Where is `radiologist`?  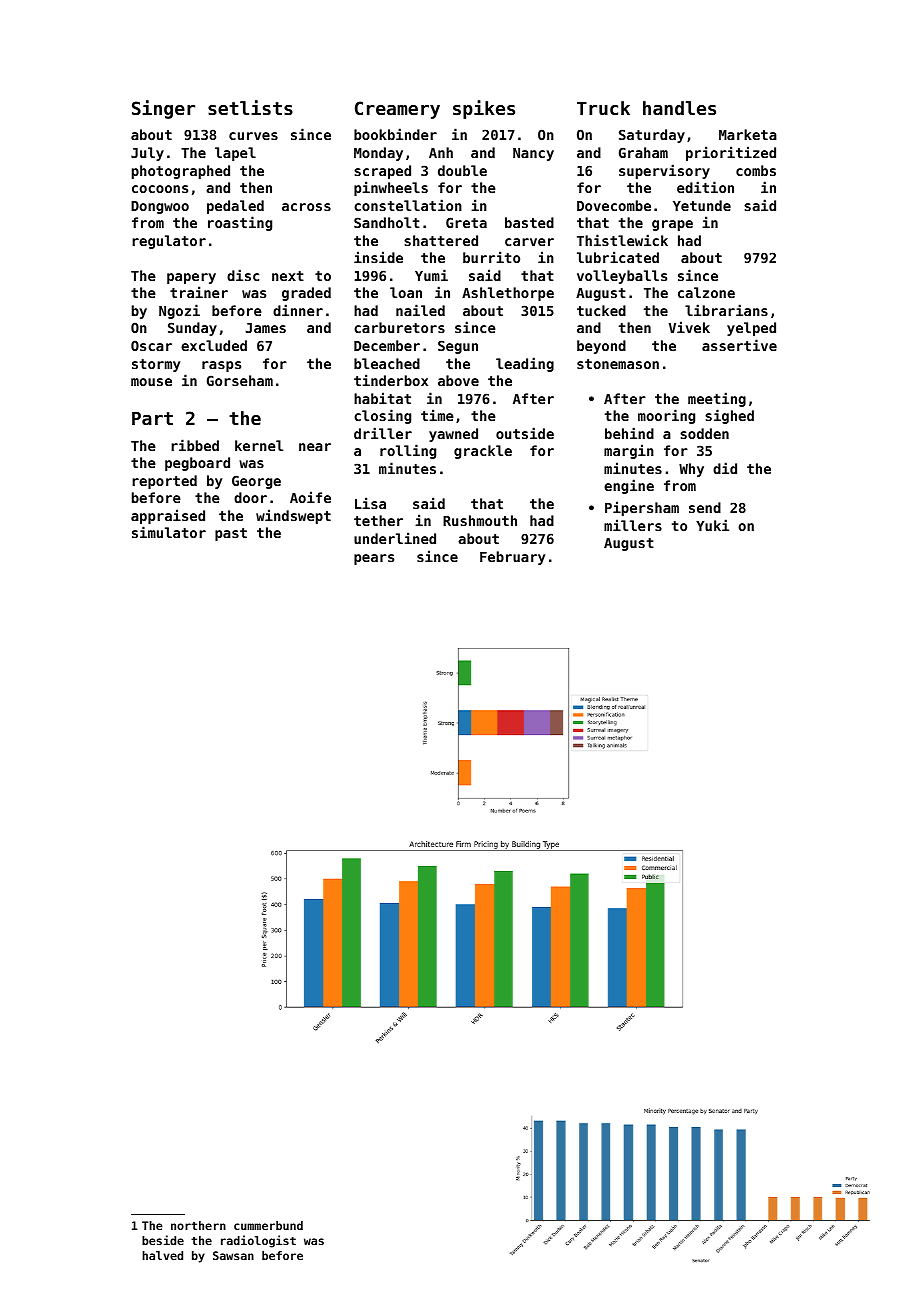 radiologist is located at coordinates (258, 1241).
